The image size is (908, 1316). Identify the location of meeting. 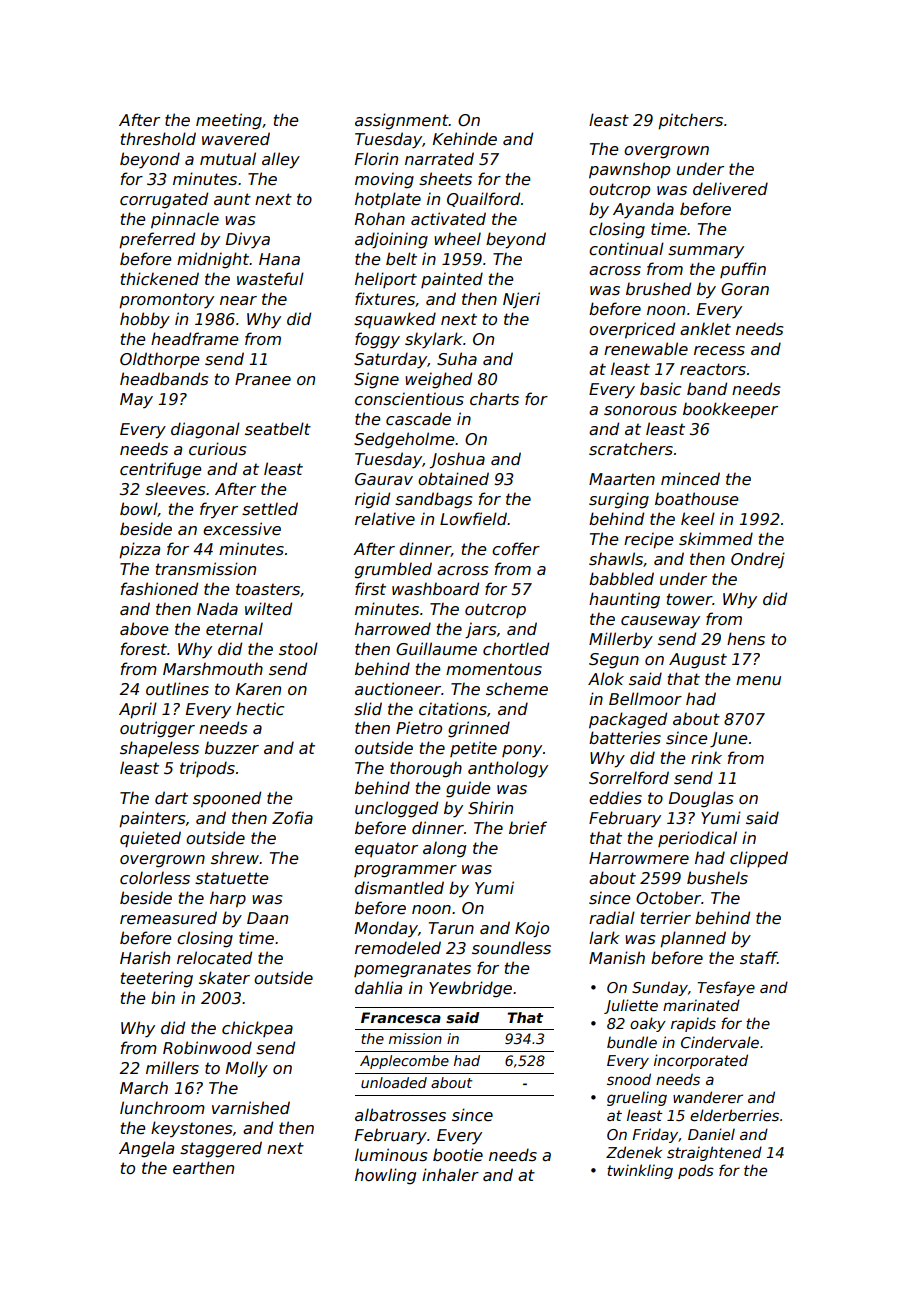
(229, 121).
